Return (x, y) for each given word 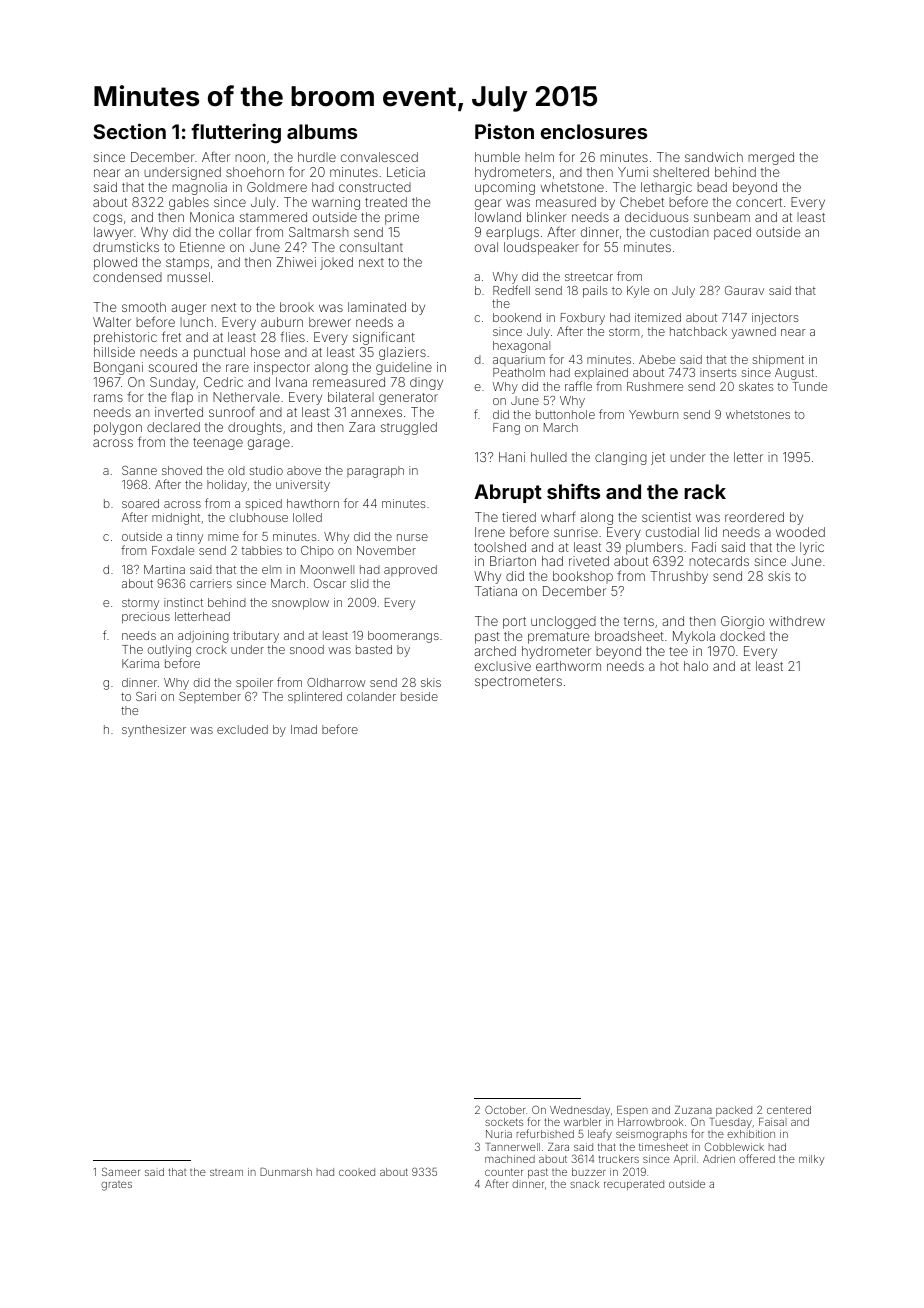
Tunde (810, 386)
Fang (506, 429)
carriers (211, 583)
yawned (753, 333)
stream (226, 1172)
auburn (282, 322)
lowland (498, 217)
